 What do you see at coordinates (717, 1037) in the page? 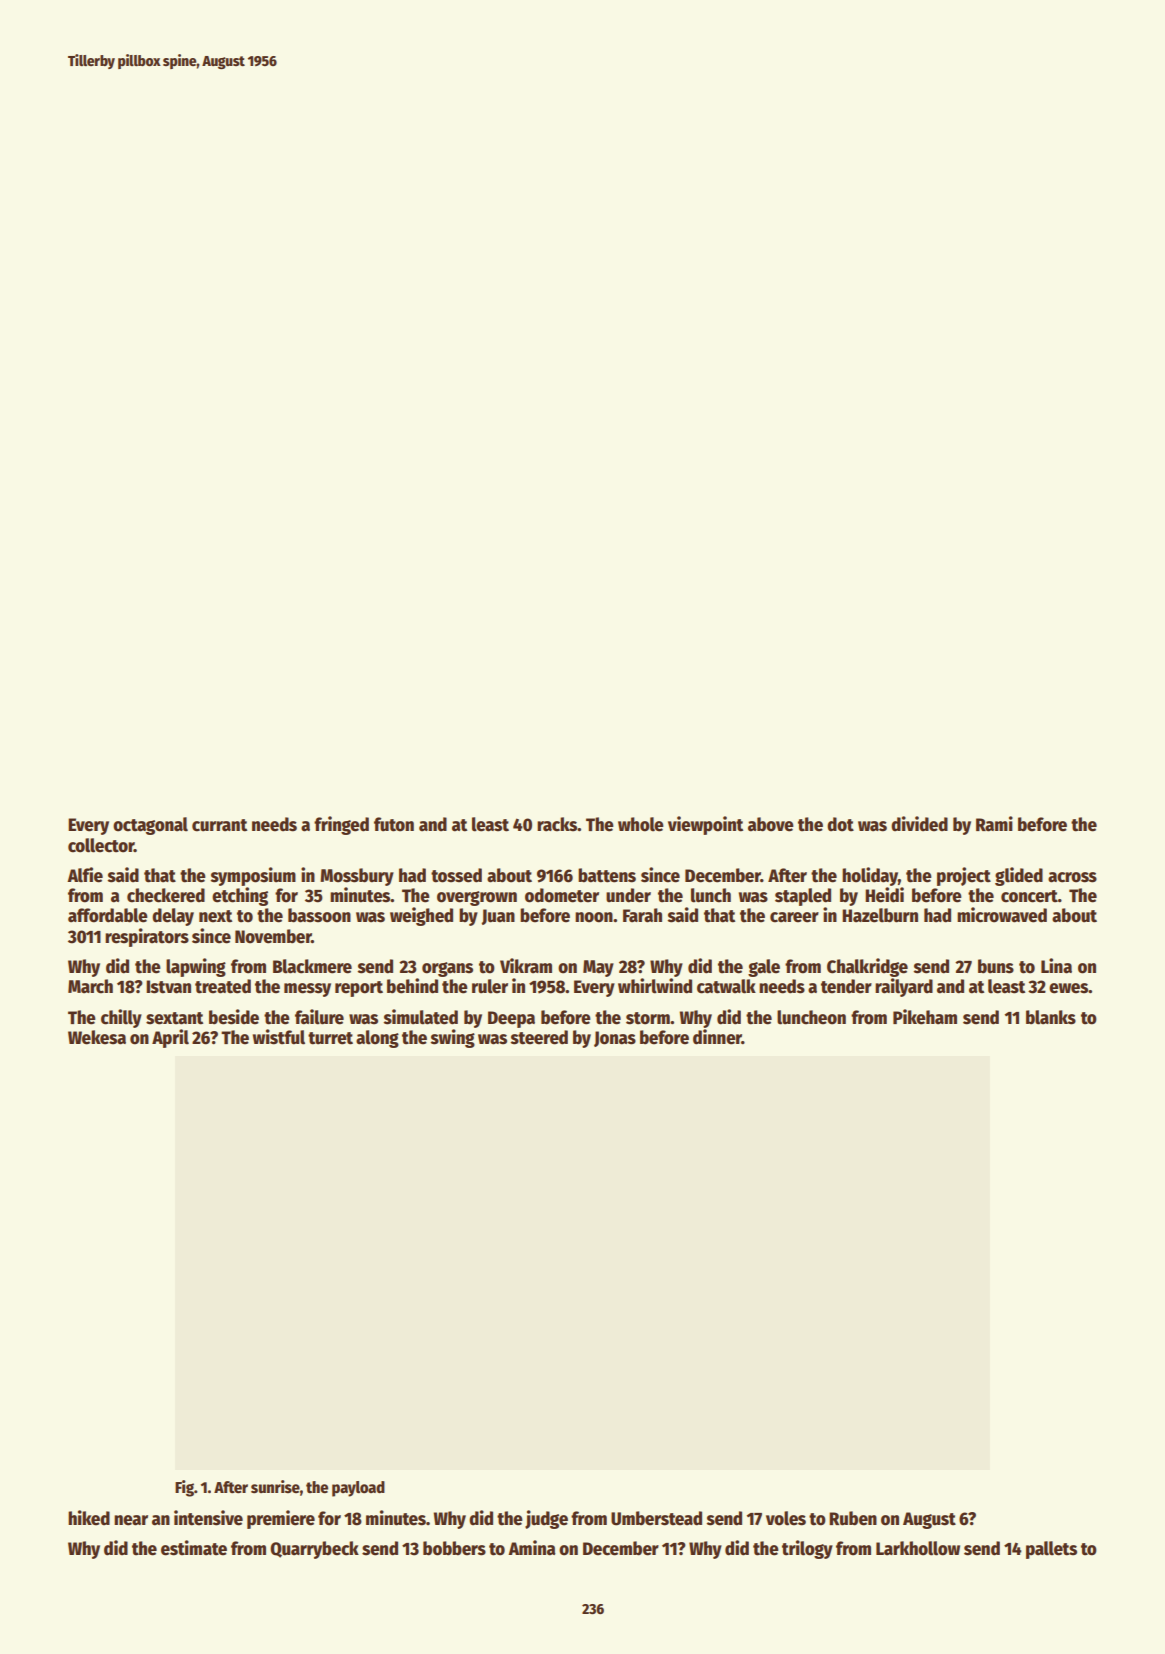
I see `dinner` at bounding box center [717, 1037].
